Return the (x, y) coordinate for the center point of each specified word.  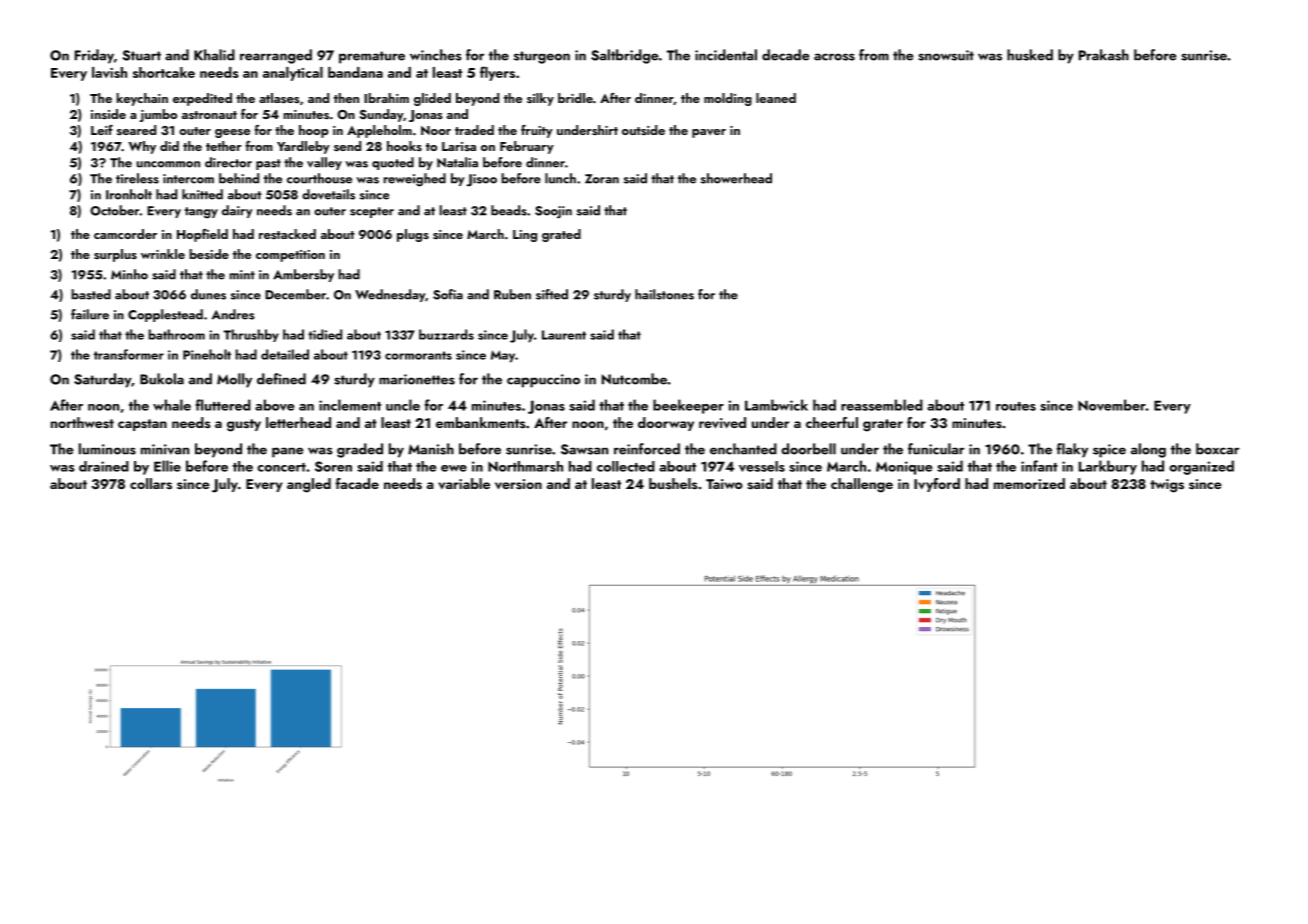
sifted (552, 294)
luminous (107, 449)
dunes (208, 294)
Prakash (1104, 55)
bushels (673, 483)
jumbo (158, 115)
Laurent (564, 335)
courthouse (319, 178)
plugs (413, 235)
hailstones (664, 294)
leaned (776, 98)
